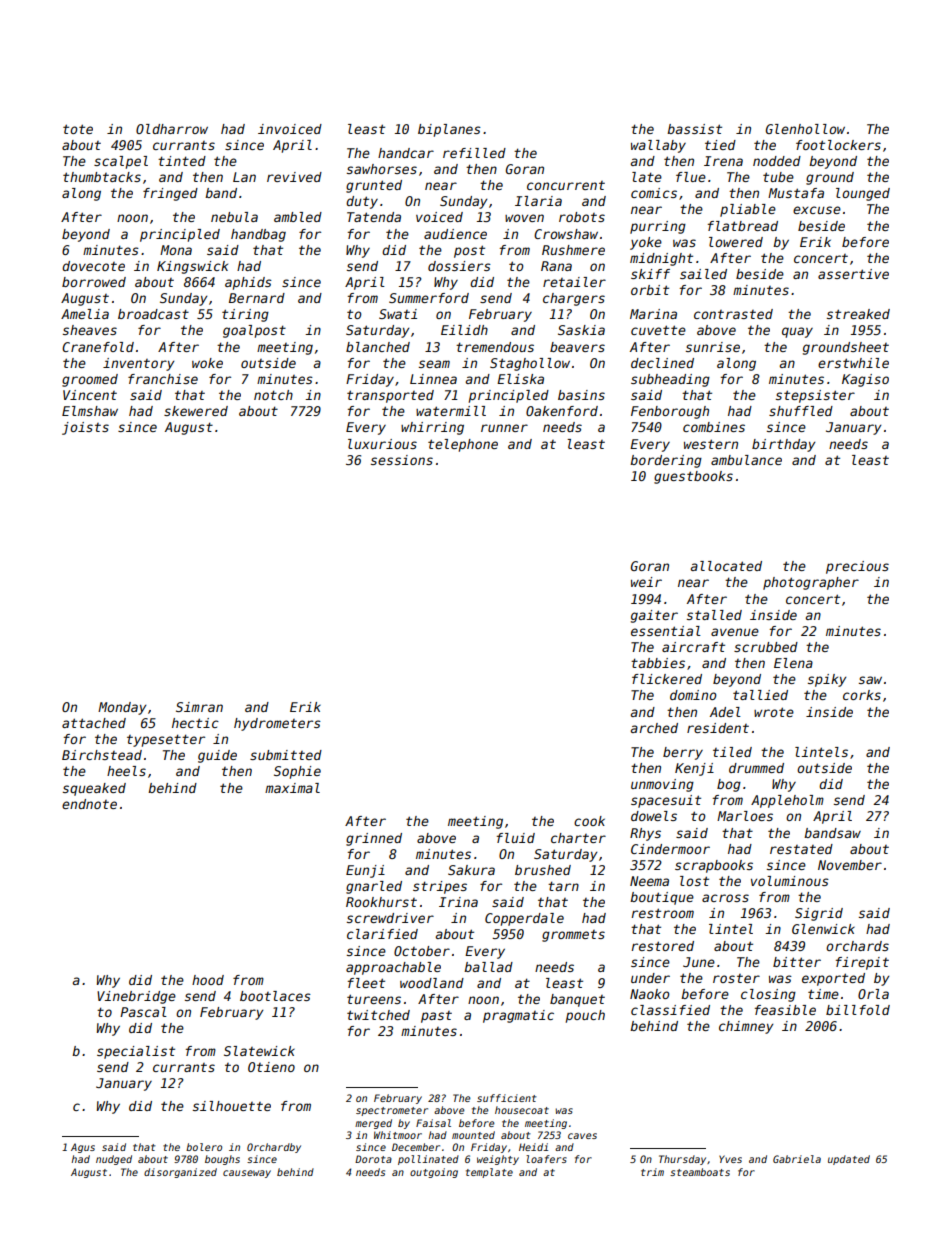 This page has height=1233, width=952. What do you see at coordinates (277, 724) in the page?
I see `hydrometers` at bounding box center [277, 724].
